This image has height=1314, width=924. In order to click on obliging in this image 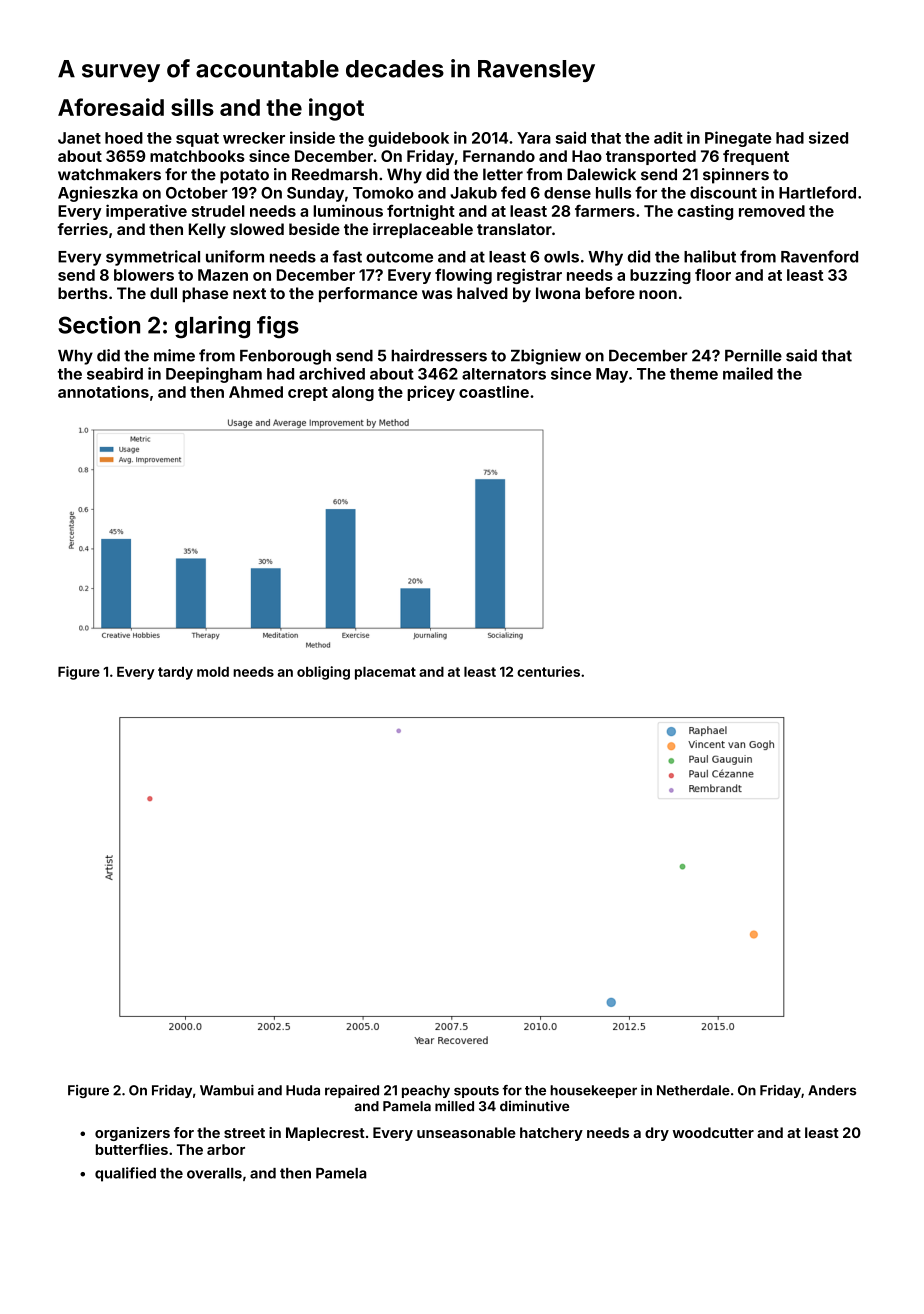, I will do `click(323, 673)`.
